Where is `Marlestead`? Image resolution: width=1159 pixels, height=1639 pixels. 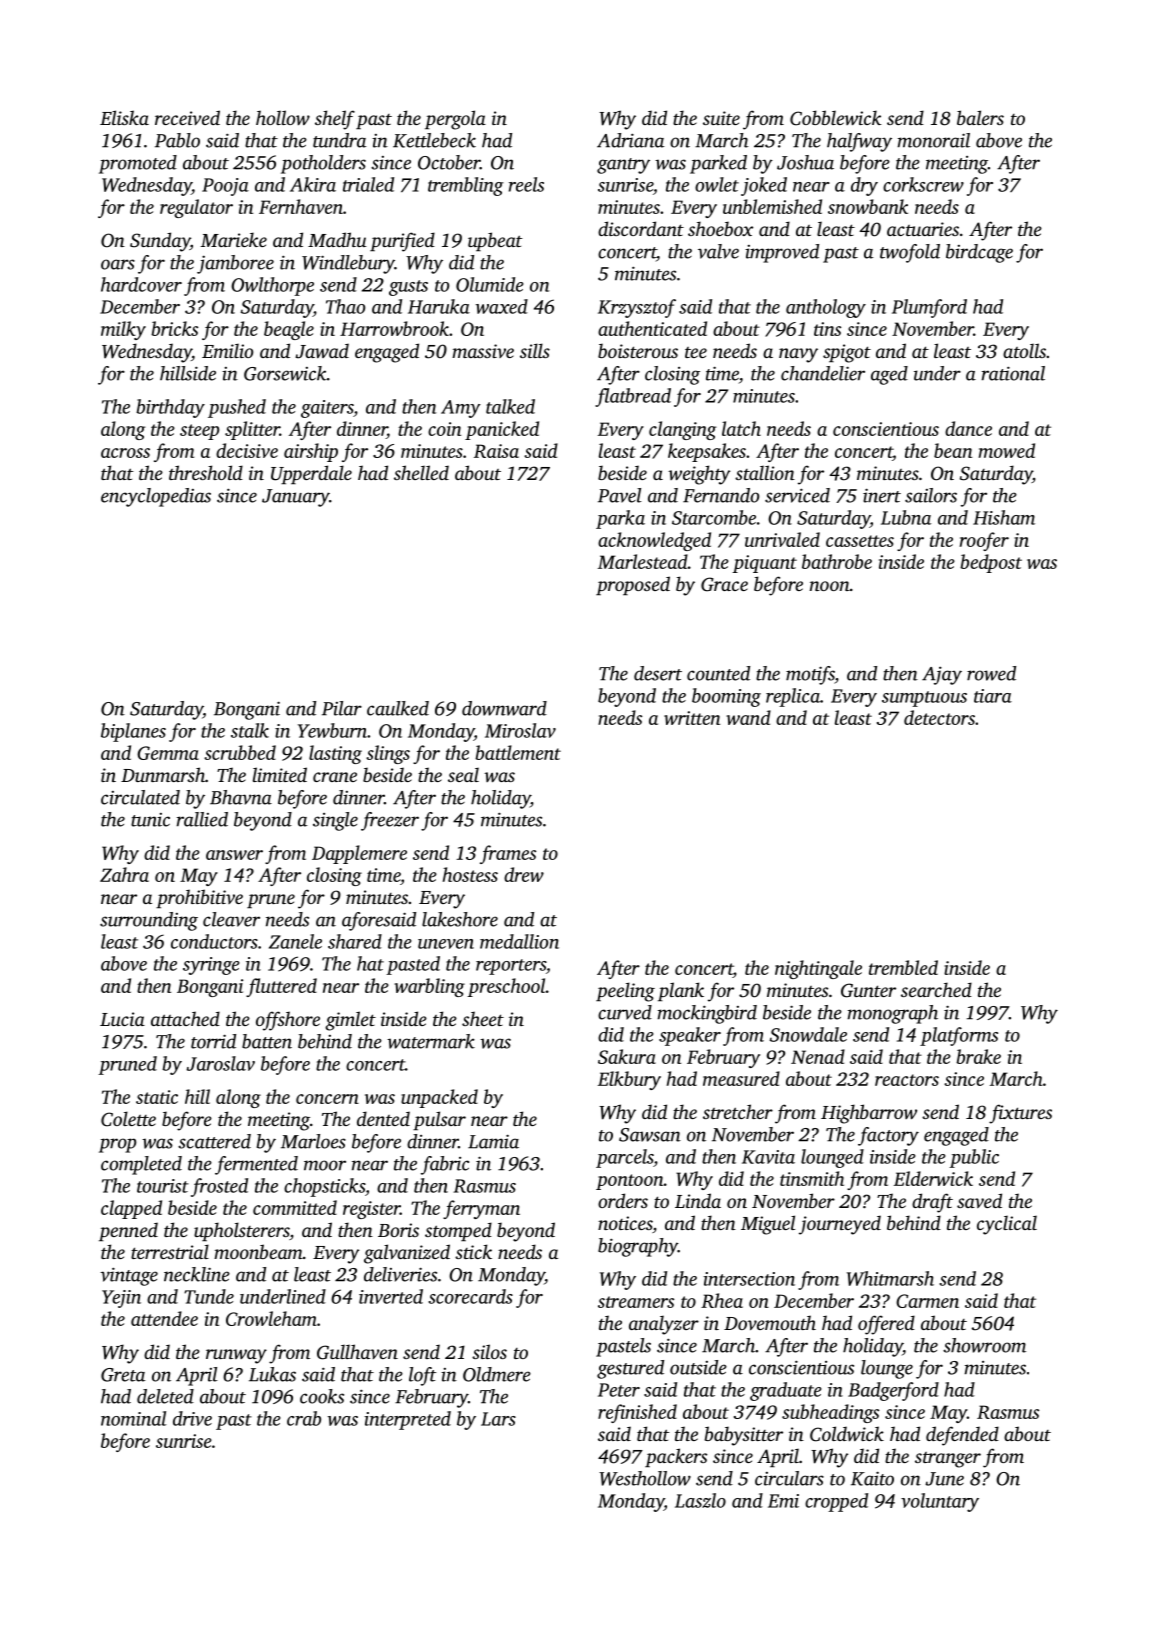
Marlestead is located at coordinates (643, 561).
